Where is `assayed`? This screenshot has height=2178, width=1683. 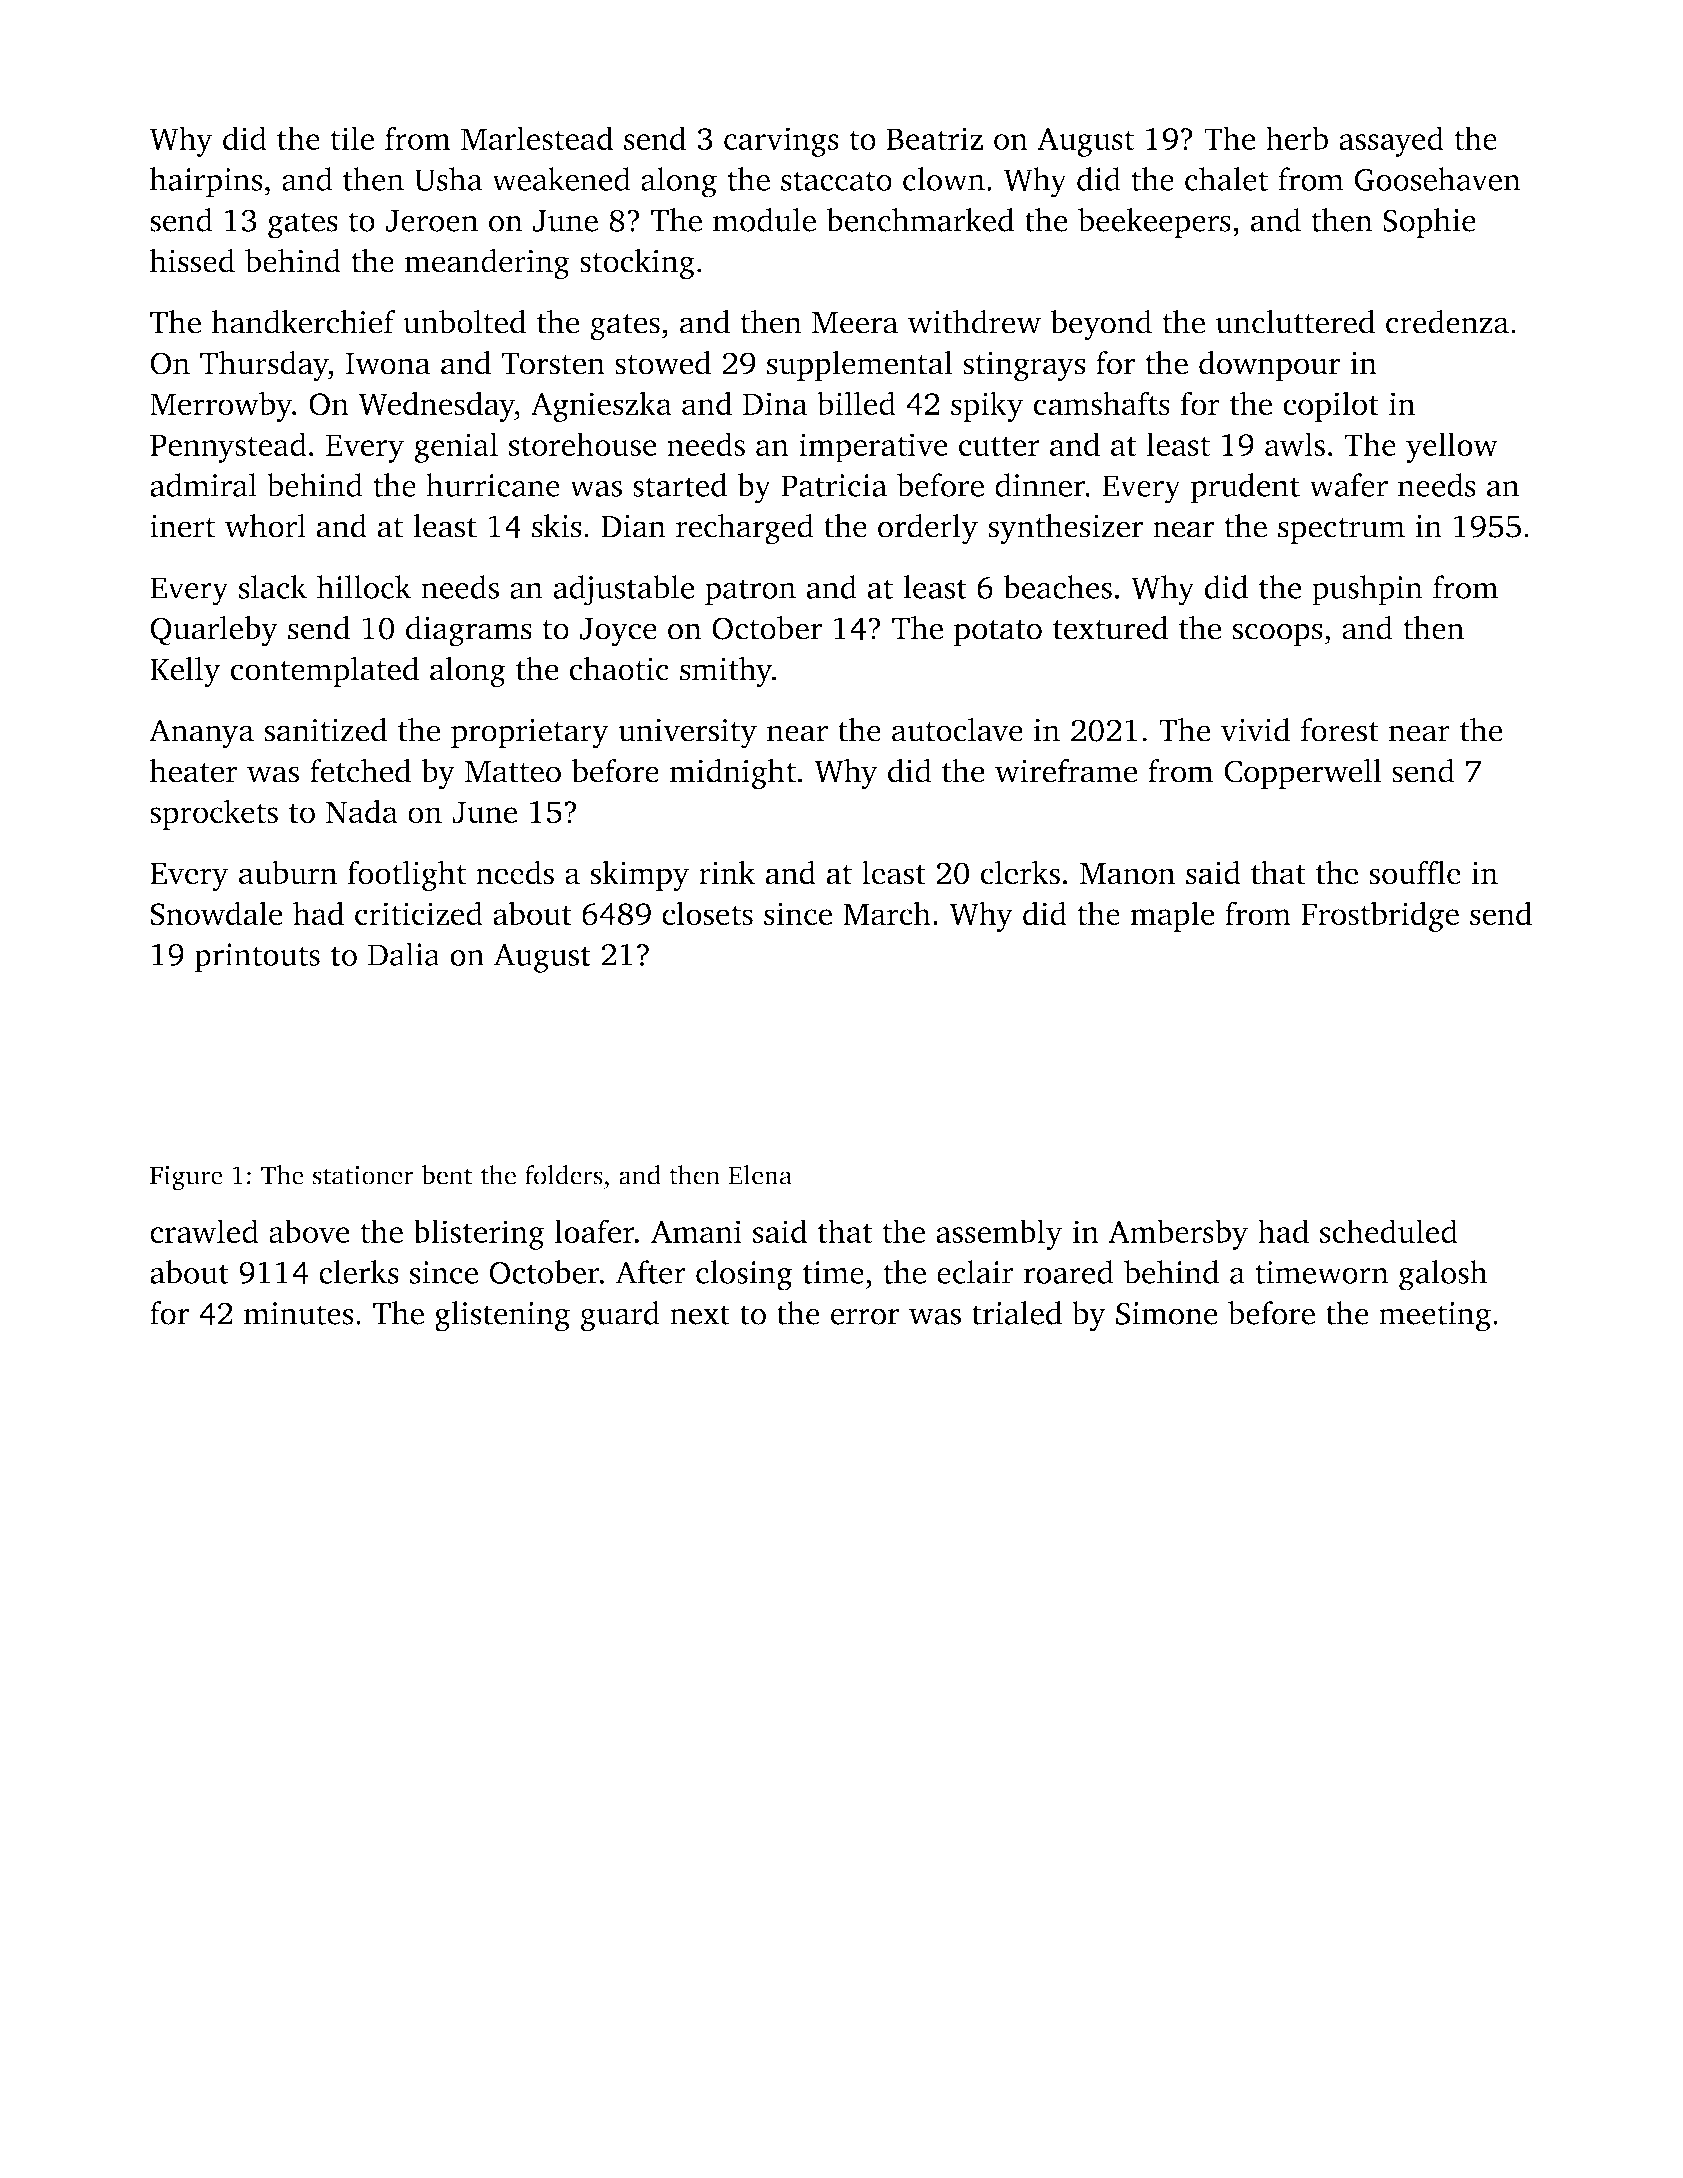 assayed is located at coordinates (1391, 141).
